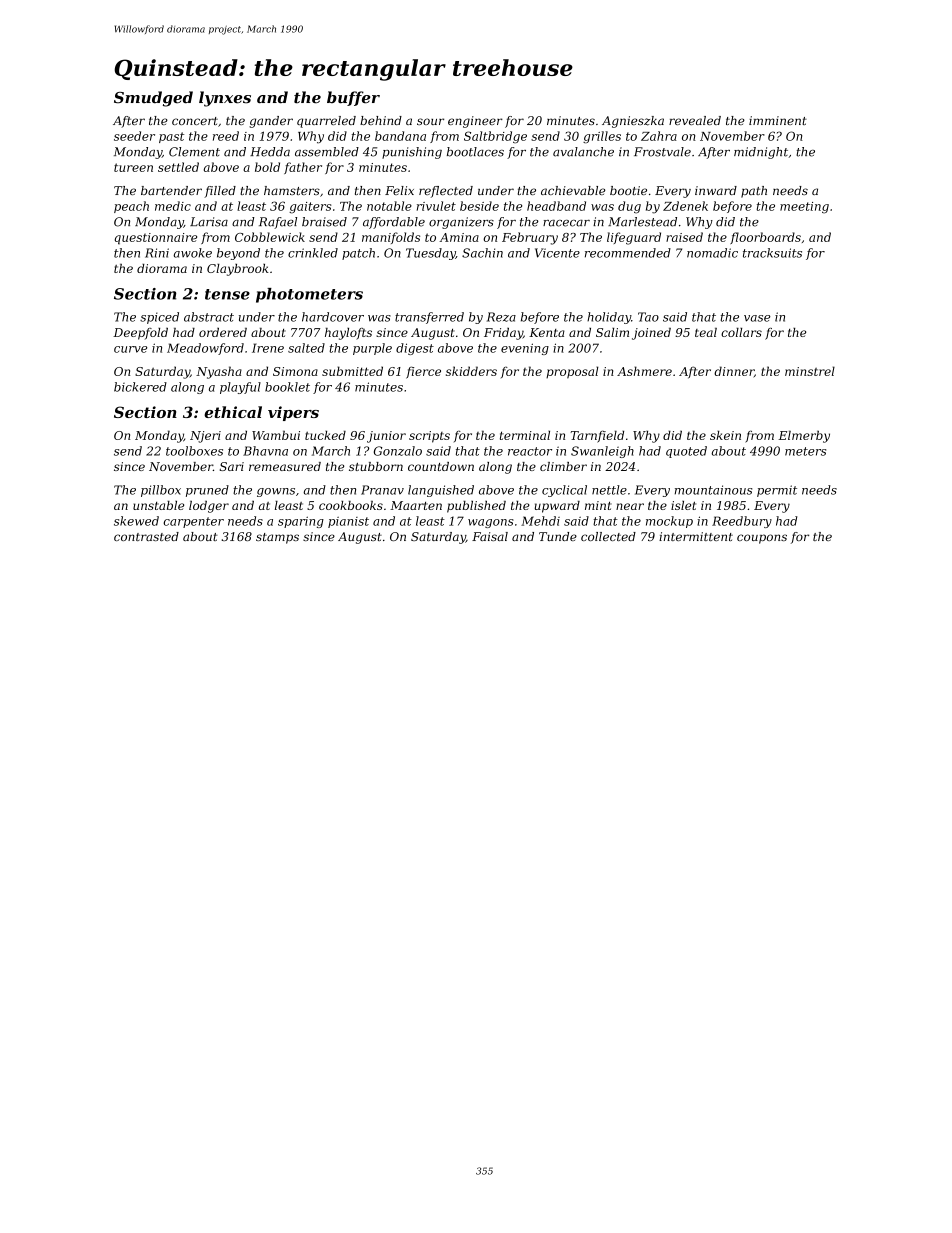 The image size is (952, 1233). I want to click on concert, so click(195, 121).
